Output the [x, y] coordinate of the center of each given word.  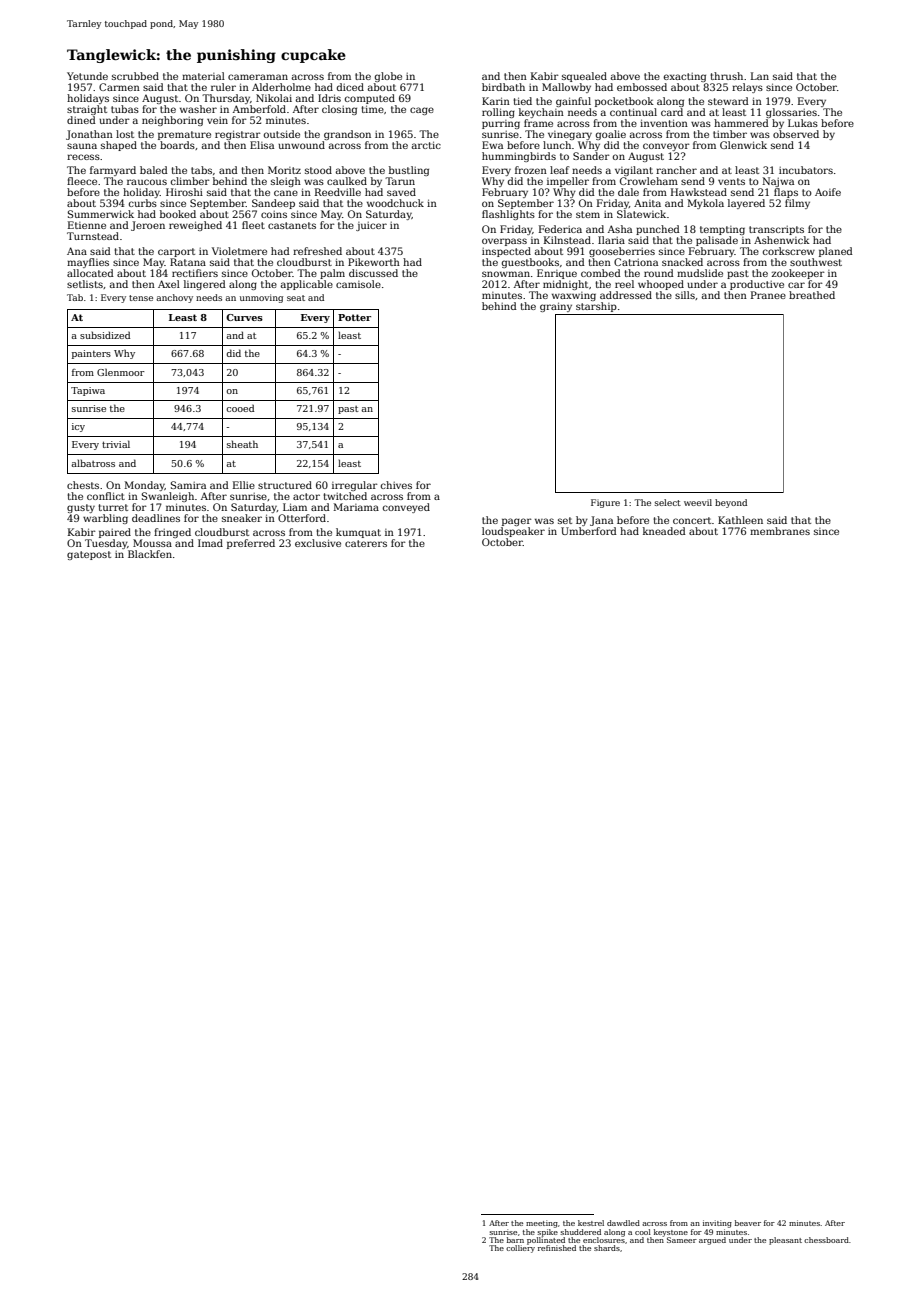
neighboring [172, 121]
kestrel [591, 1223]
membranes [780, 531]
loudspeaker [513, 532]
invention [664, 123]
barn [515, 1240]
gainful [573, 102]
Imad [210, 543]
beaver [748, 1223]
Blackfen [150, 554]
